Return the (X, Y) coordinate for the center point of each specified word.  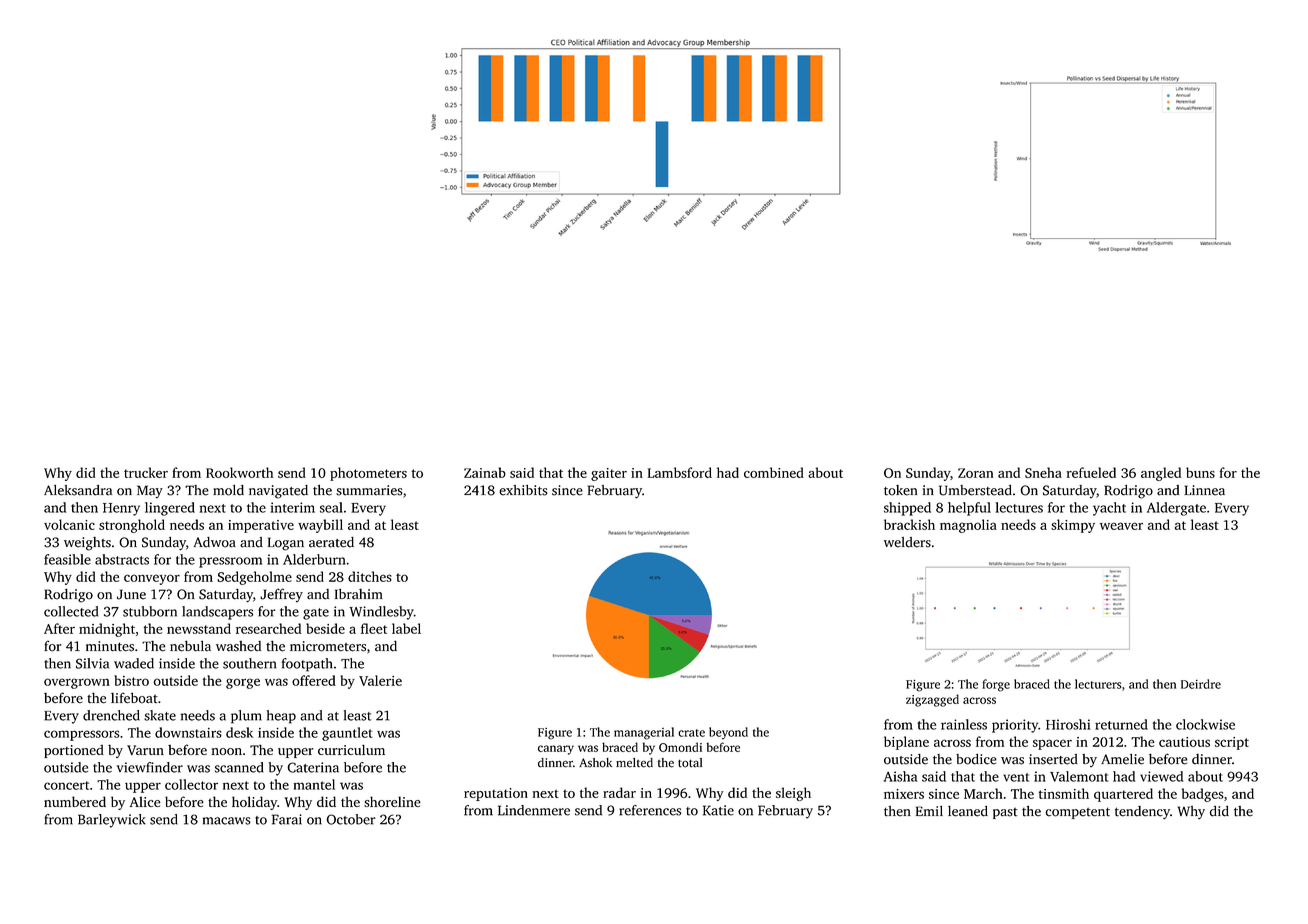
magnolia (968, 526)
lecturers (1098, 684)
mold (228, 490)
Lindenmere (534, 810)
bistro (131, 680)
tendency (1142, 812)
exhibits (523, 490)
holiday (254, 803)
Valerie (380, 680)
